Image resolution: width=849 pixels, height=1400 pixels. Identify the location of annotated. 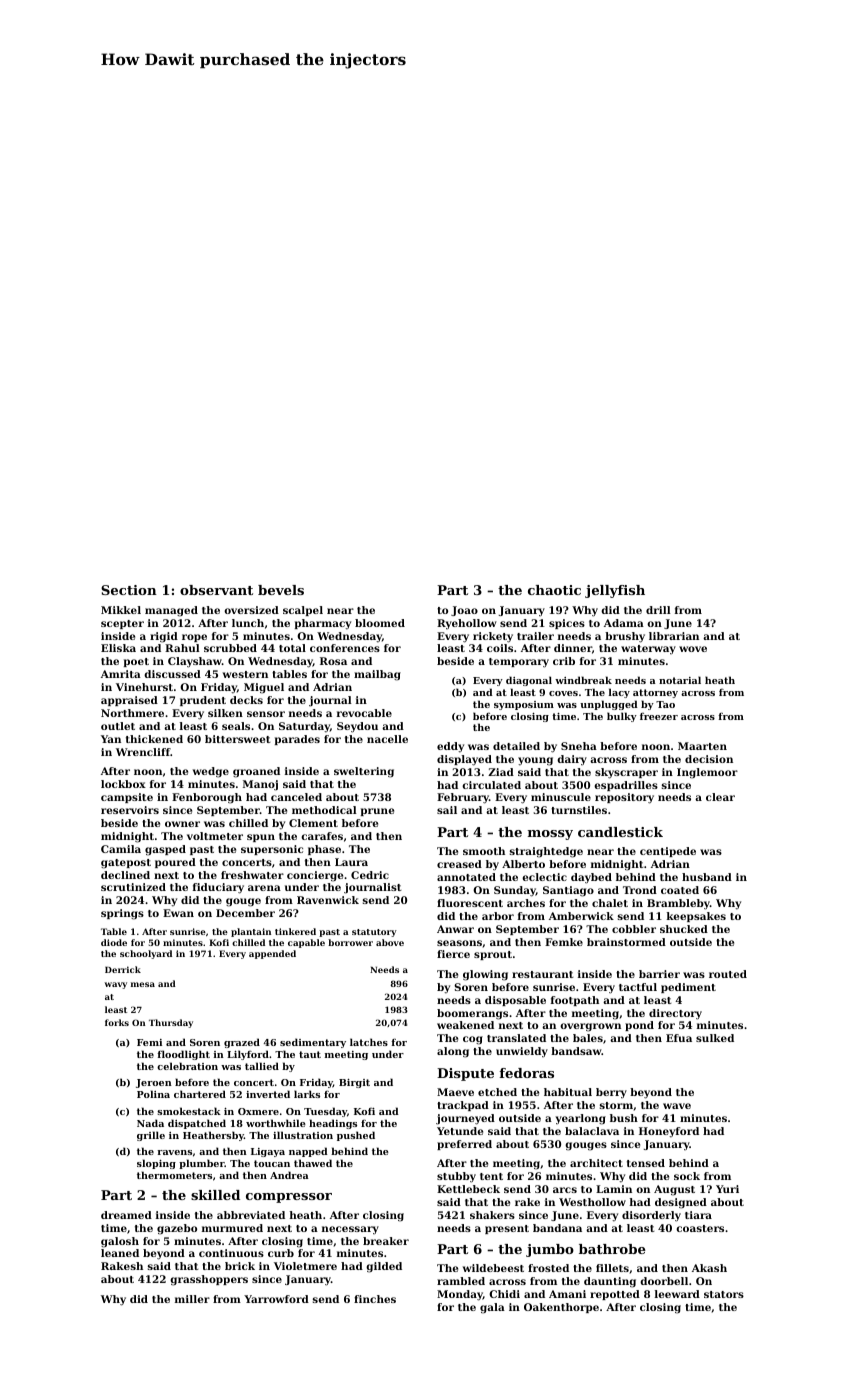
(466, 877).
